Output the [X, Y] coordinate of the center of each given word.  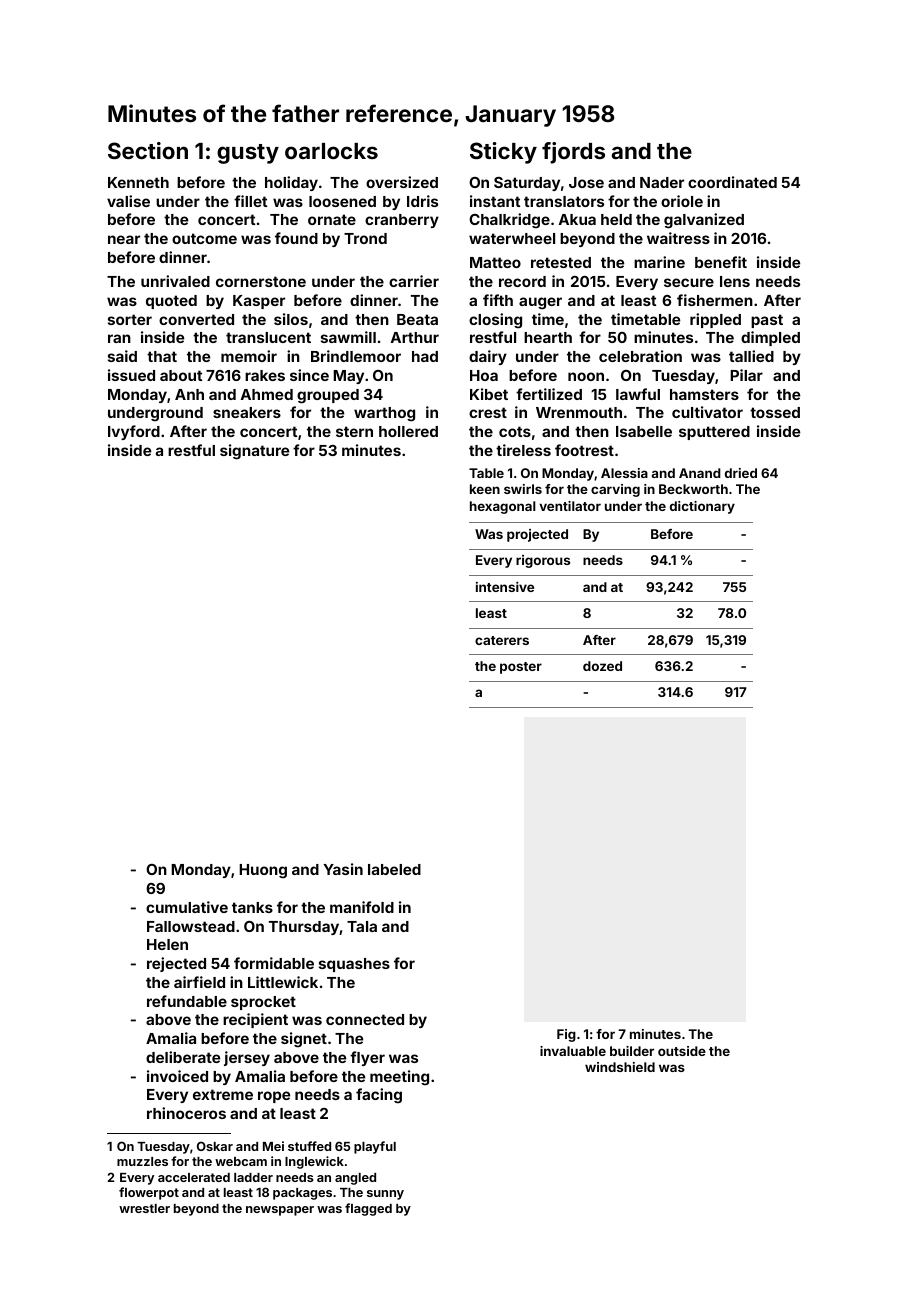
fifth [498, 300]
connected [365, 1019]
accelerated [194, 1177]
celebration [640, 356]
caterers [502, 640]
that [162, 356]
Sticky [503, 153]
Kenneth [138, 182]
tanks [252, 907]
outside [682, 1051]
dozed [602, 666]
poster [521, 668]
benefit [721, 262]
